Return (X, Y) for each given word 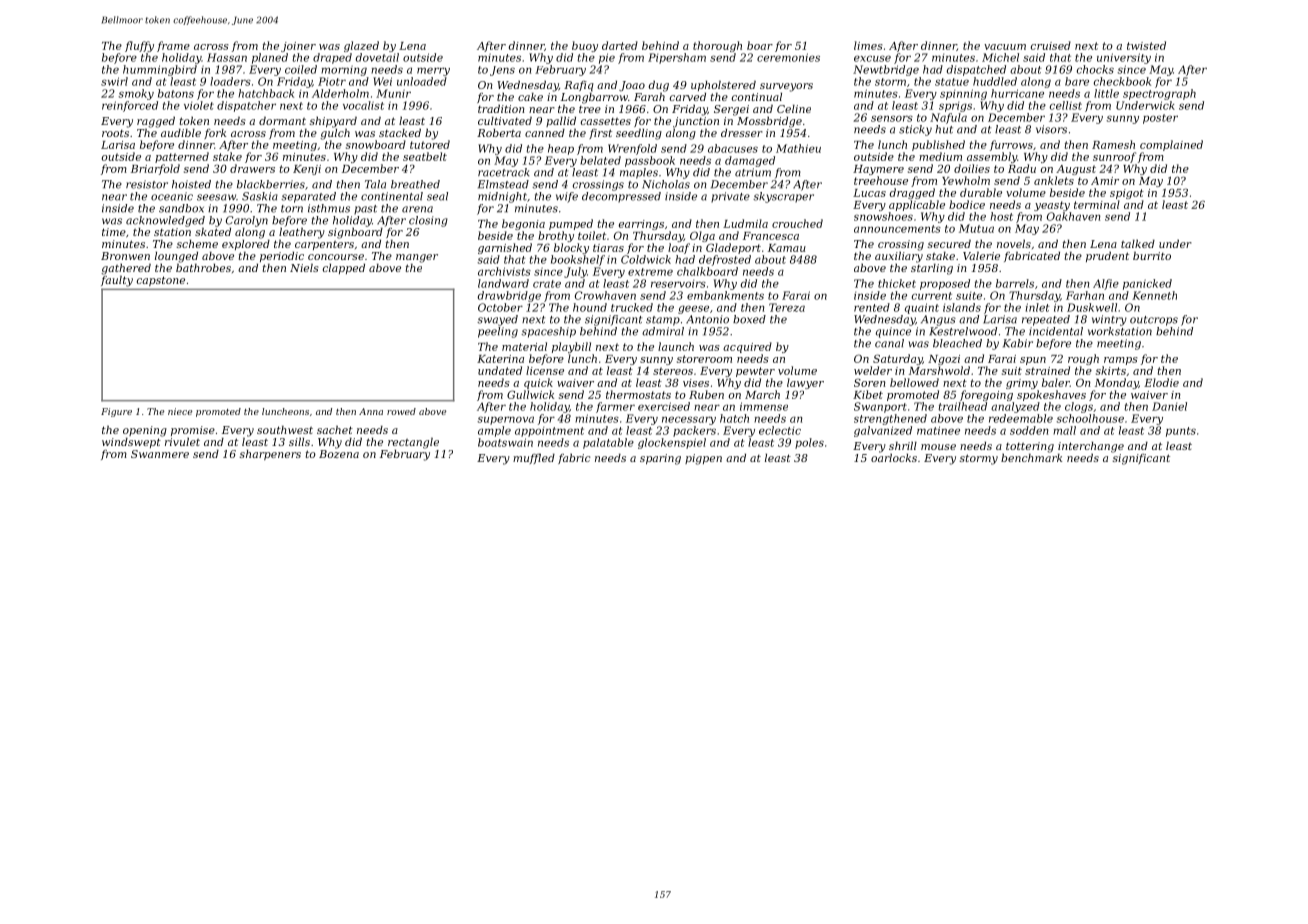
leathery (302, 233)
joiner (298, 47)
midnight (502, 197)
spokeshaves (1051, 395)
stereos (673, 371)
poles (809, 443)
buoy (585, 46)
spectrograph (1159, 94)
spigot (1127, 194)
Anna (371, 411)
